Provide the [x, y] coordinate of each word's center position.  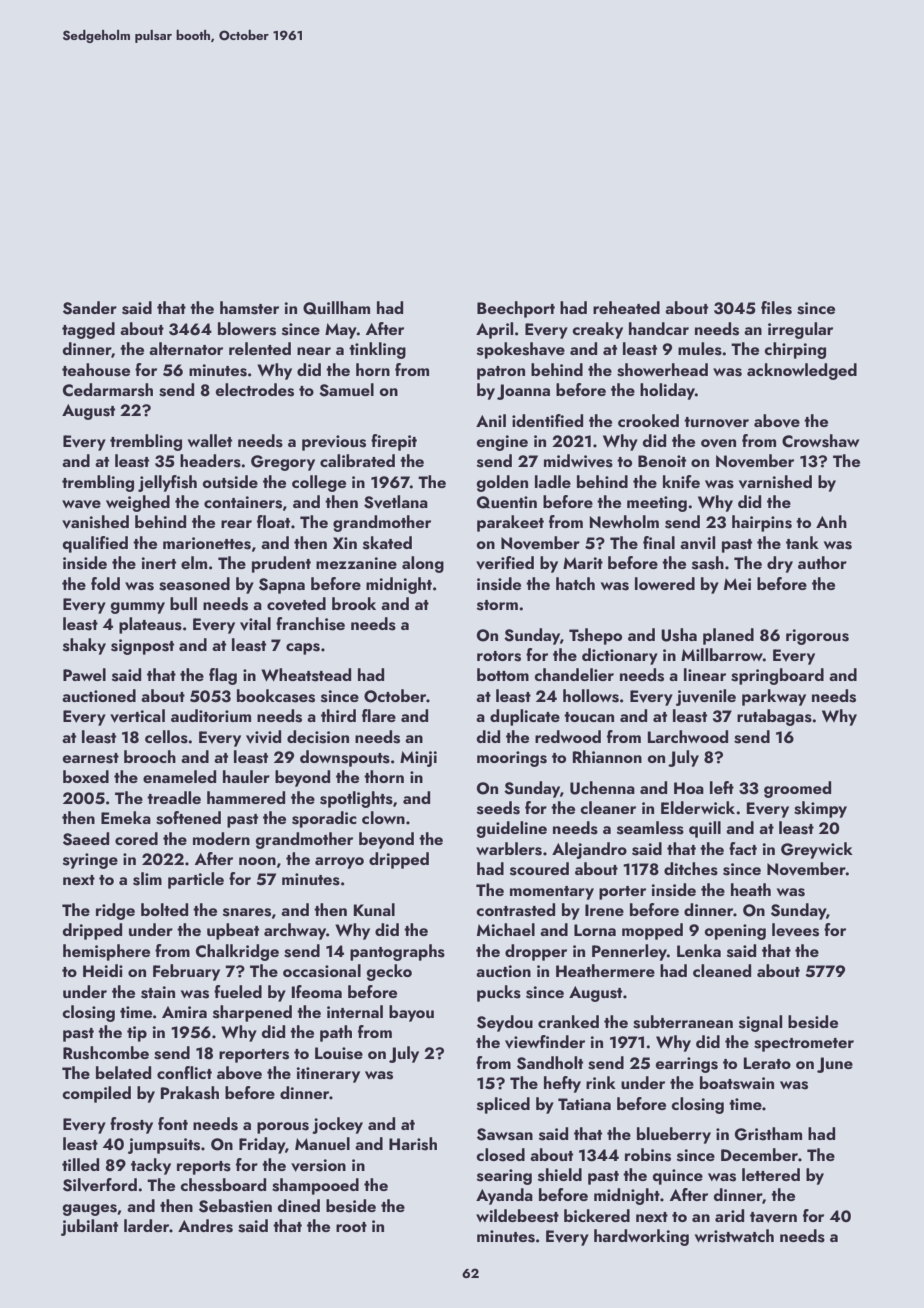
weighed [138, 503]
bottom [503, 674]
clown [383, 817]
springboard [777, 676]
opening [735, 932]
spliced [503, 1105]
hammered [246, 797]
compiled [96, 1094]
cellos [166, 737]
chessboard [223, 1185]
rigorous [817, 637]
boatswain [737, 1083]
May [341, 331]
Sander [90, 308]
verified [505, 563]
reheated [626, 307]
